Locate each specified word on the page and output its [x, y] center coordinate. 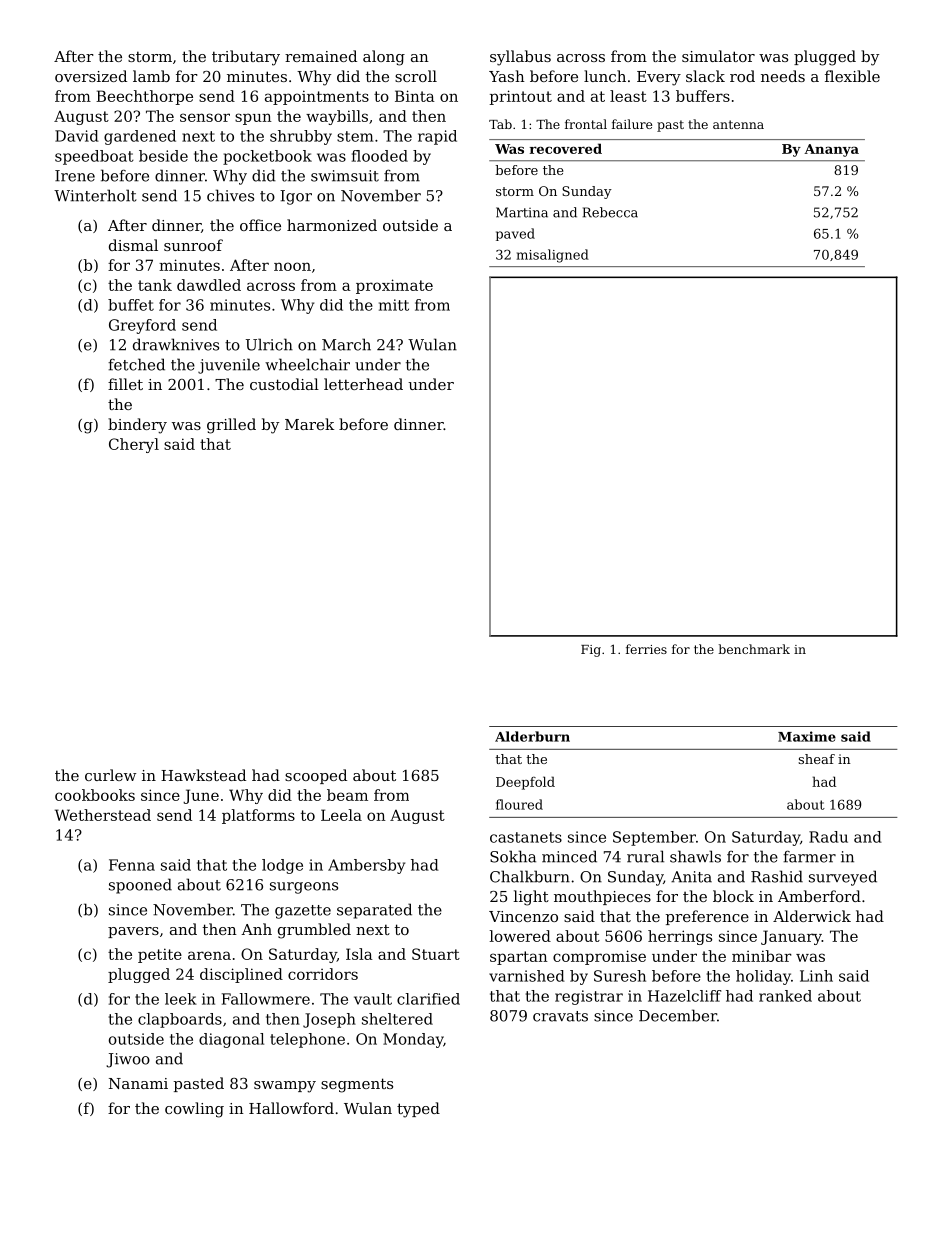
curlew [110, 775]
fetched [136, 364]
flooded [380, 156]
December [678, 1015]
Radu [828, 837]
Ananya [831, 150]
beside [163, 156]
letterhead [363, 384]
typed [418, 1110]
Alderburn [532, 736]
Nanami [138, 1083]
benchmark [754, 649]
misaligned [553, 256]
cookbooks [95, 795]
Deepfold [525, 783]
